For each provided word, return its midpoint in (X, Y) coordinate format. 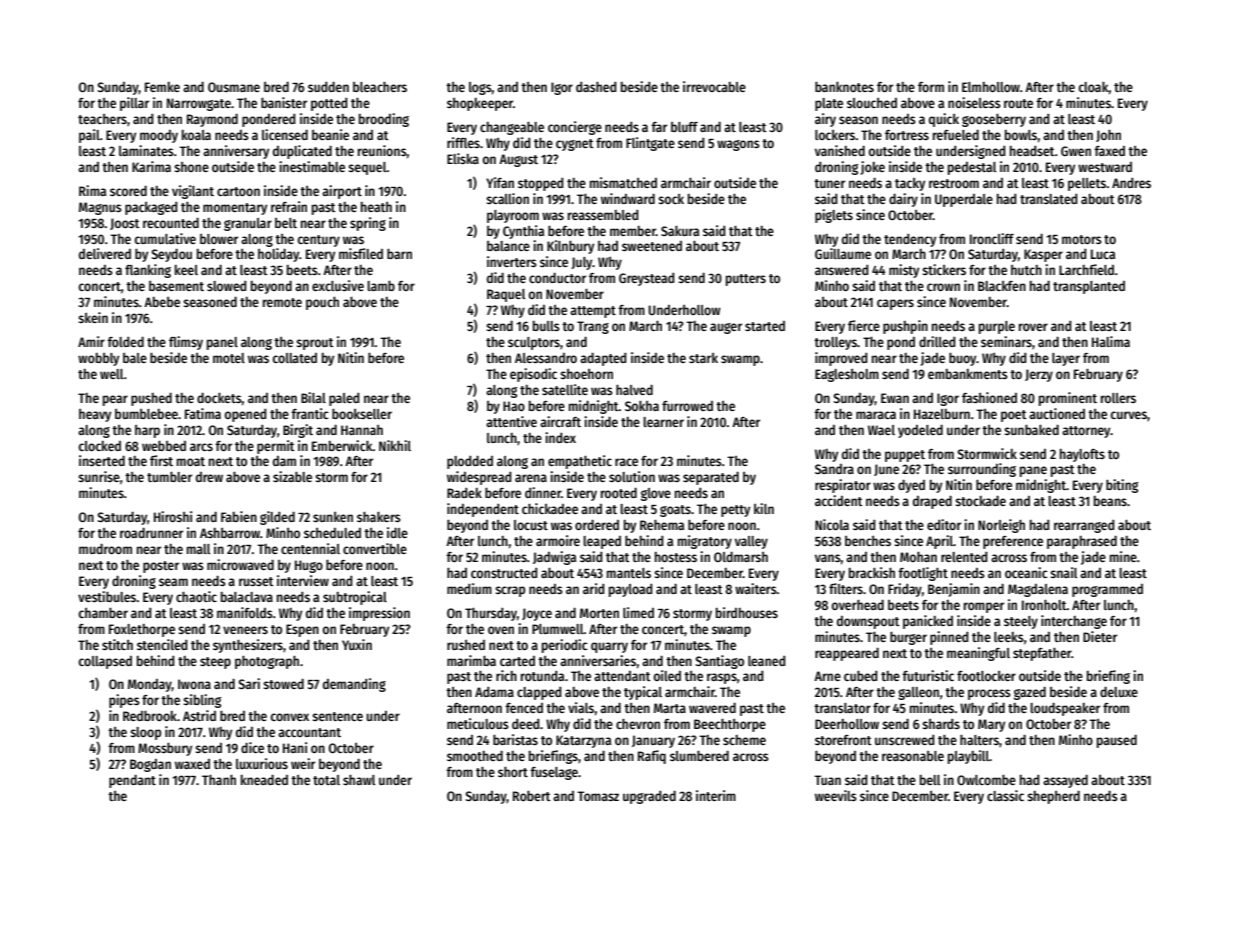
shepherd (1053, 797)
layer (1066, 359)
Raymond (212, 120)
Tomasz (598, 796)
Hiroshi (173, 516)
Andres (1131, 183)
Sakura (680, 231)
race (626, 462)
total (326, 780)
